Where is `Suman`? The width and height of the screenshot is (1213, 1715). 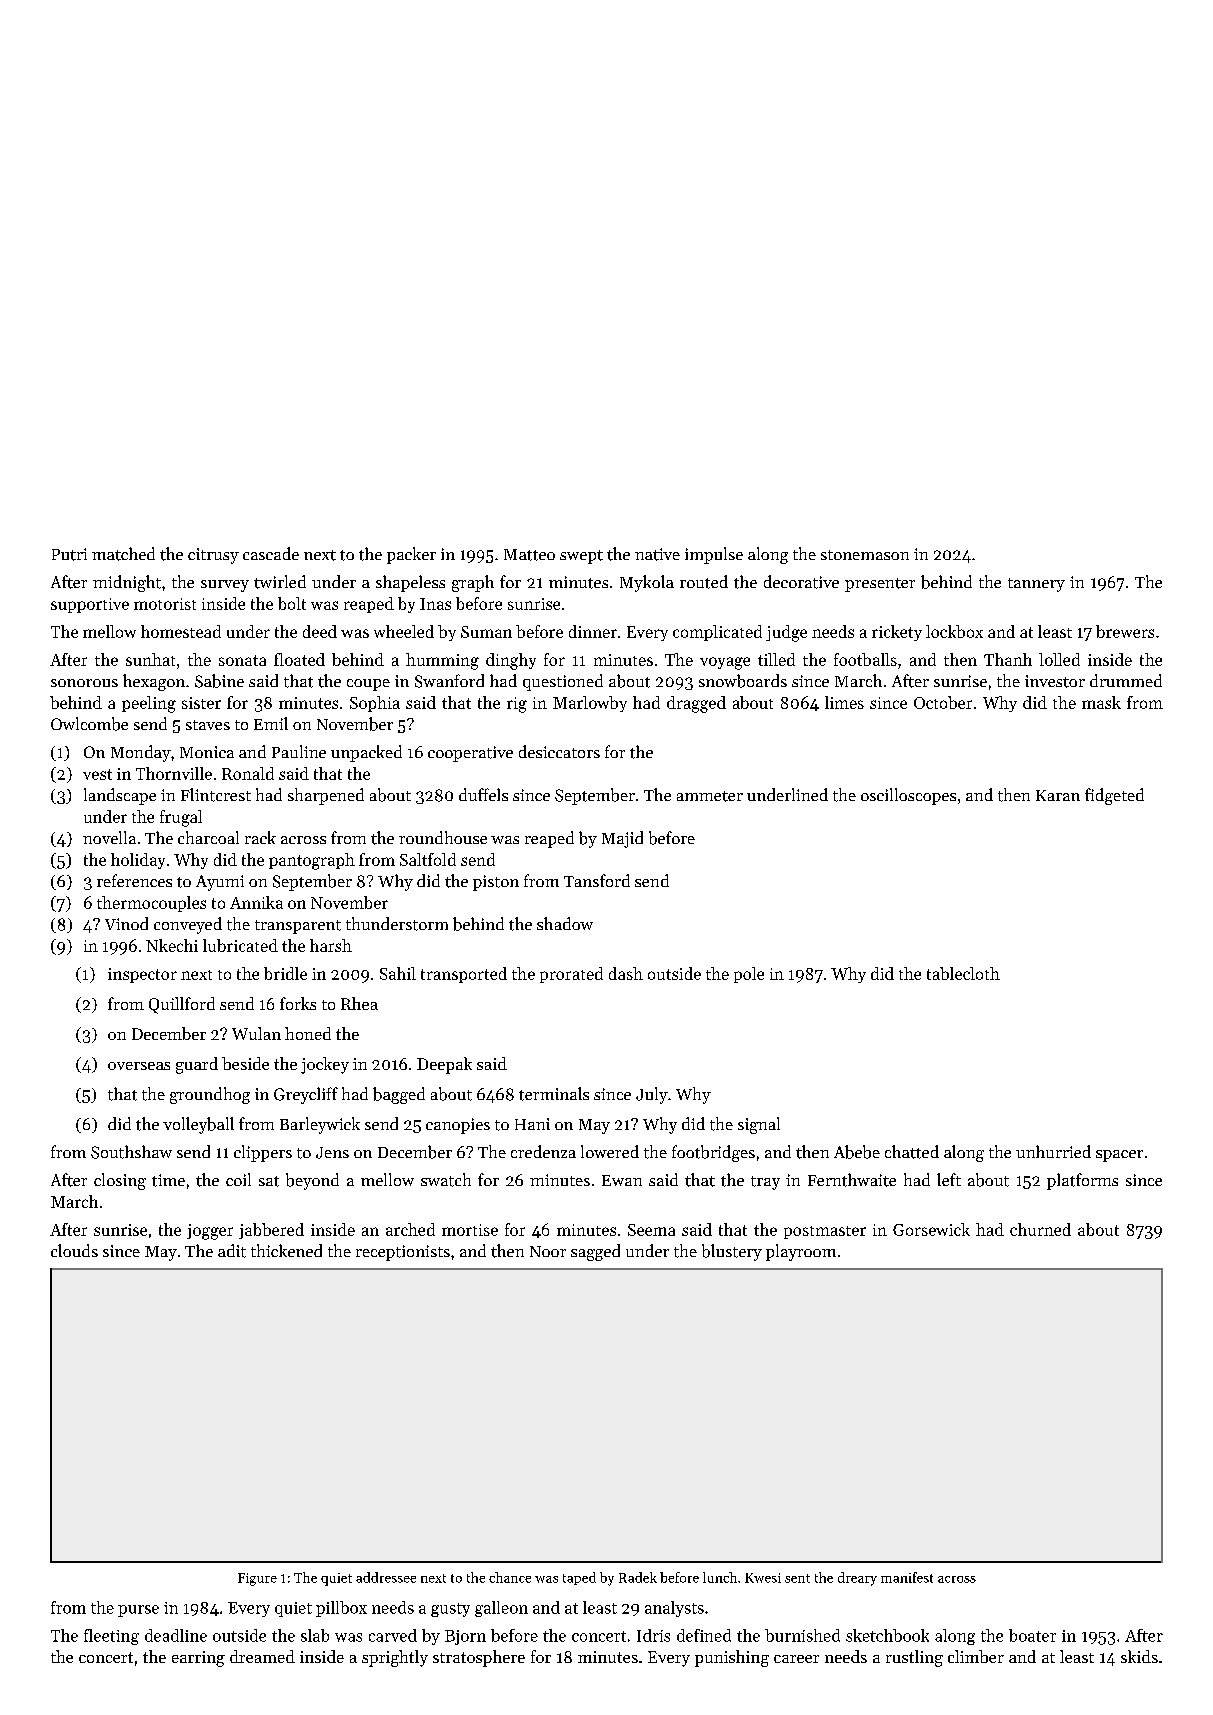 Suman is located at coordinates (486, 632).
